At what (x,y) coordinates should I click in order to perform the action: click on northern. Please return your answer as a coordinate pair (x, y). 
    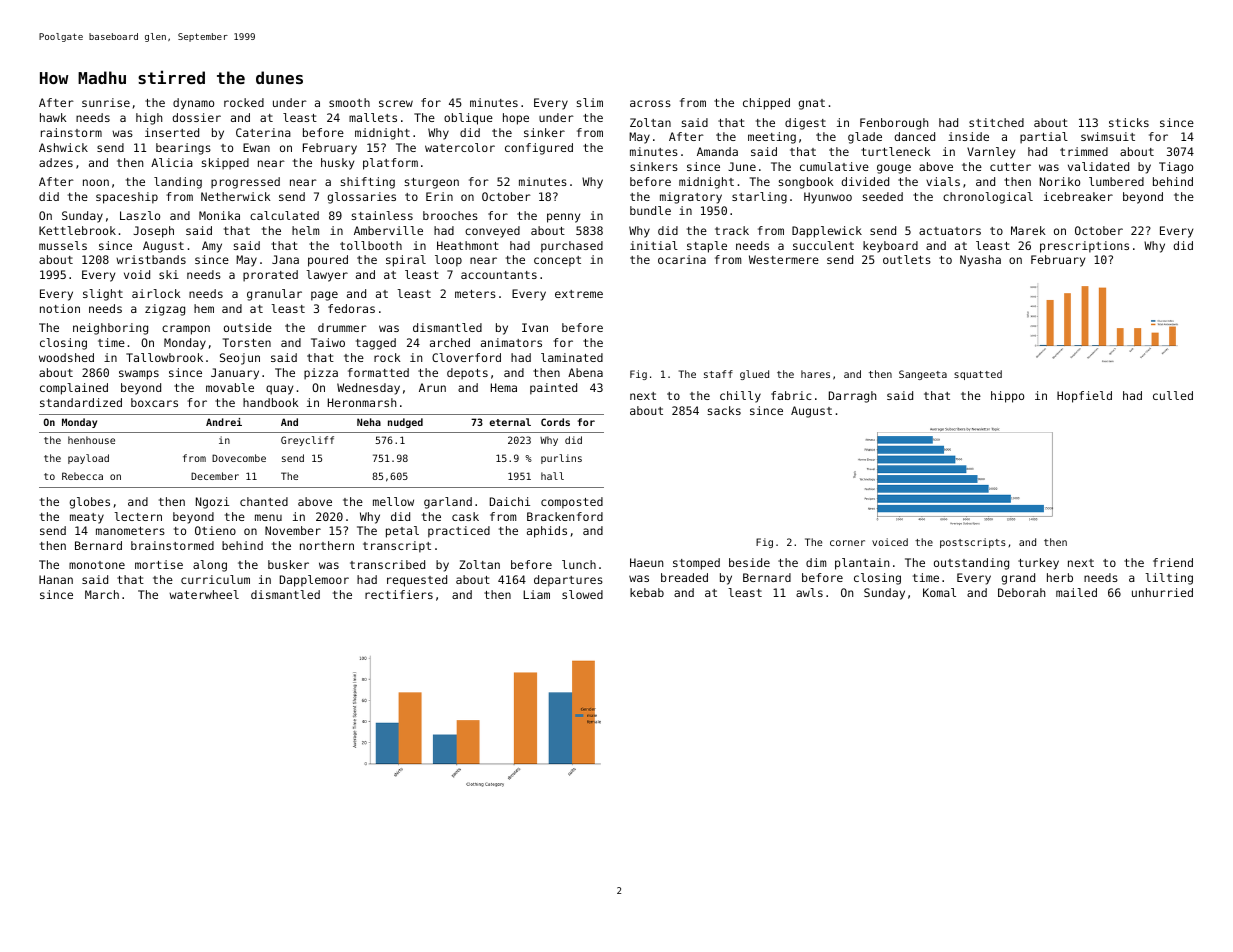
    Looking at the image, I should click on (327, 545).
